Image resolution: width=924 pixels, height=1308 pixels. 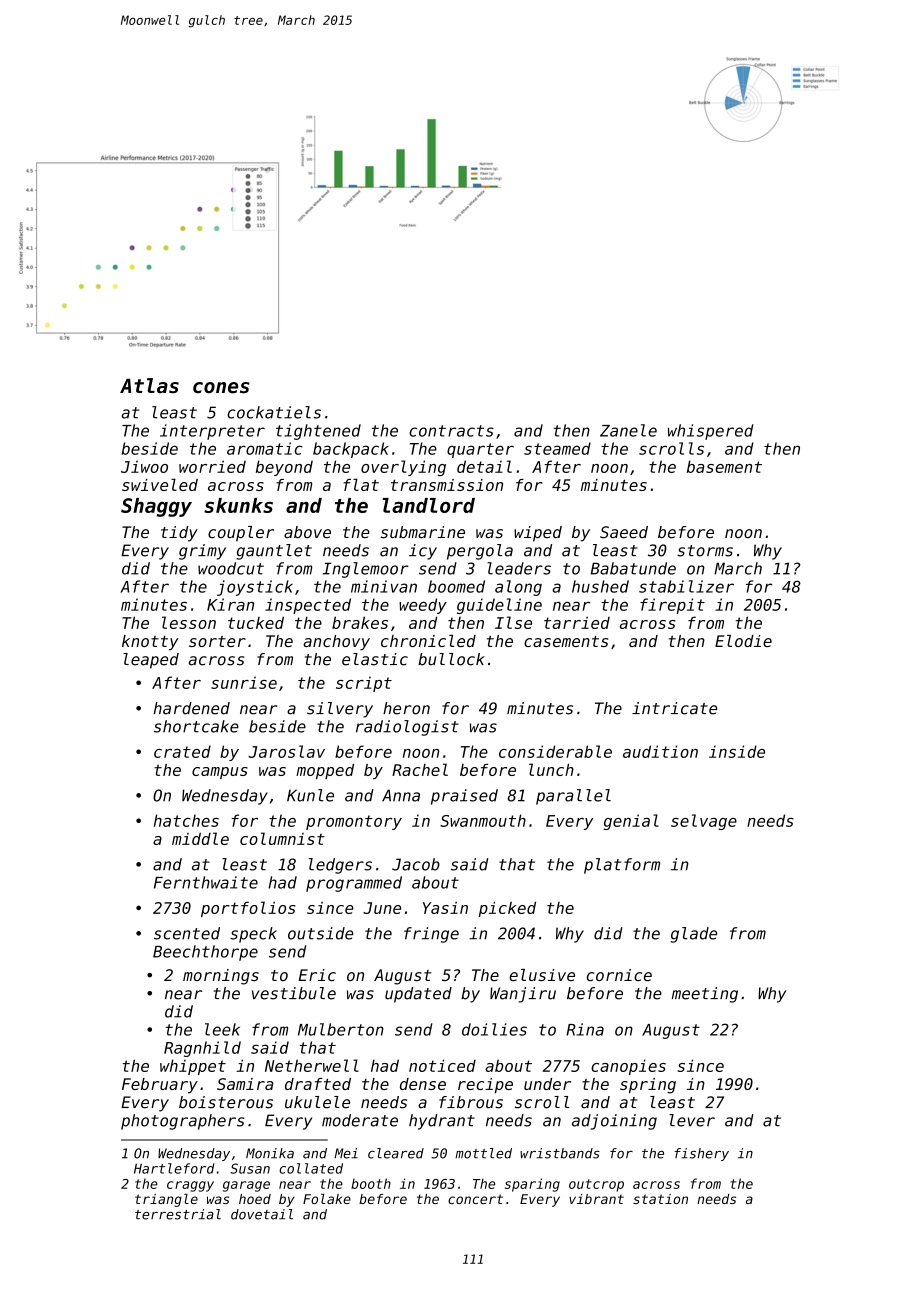 What do you see at coordinates (648, 1086) in the image?
I see `spring` at bounding box center [648, 1086].
